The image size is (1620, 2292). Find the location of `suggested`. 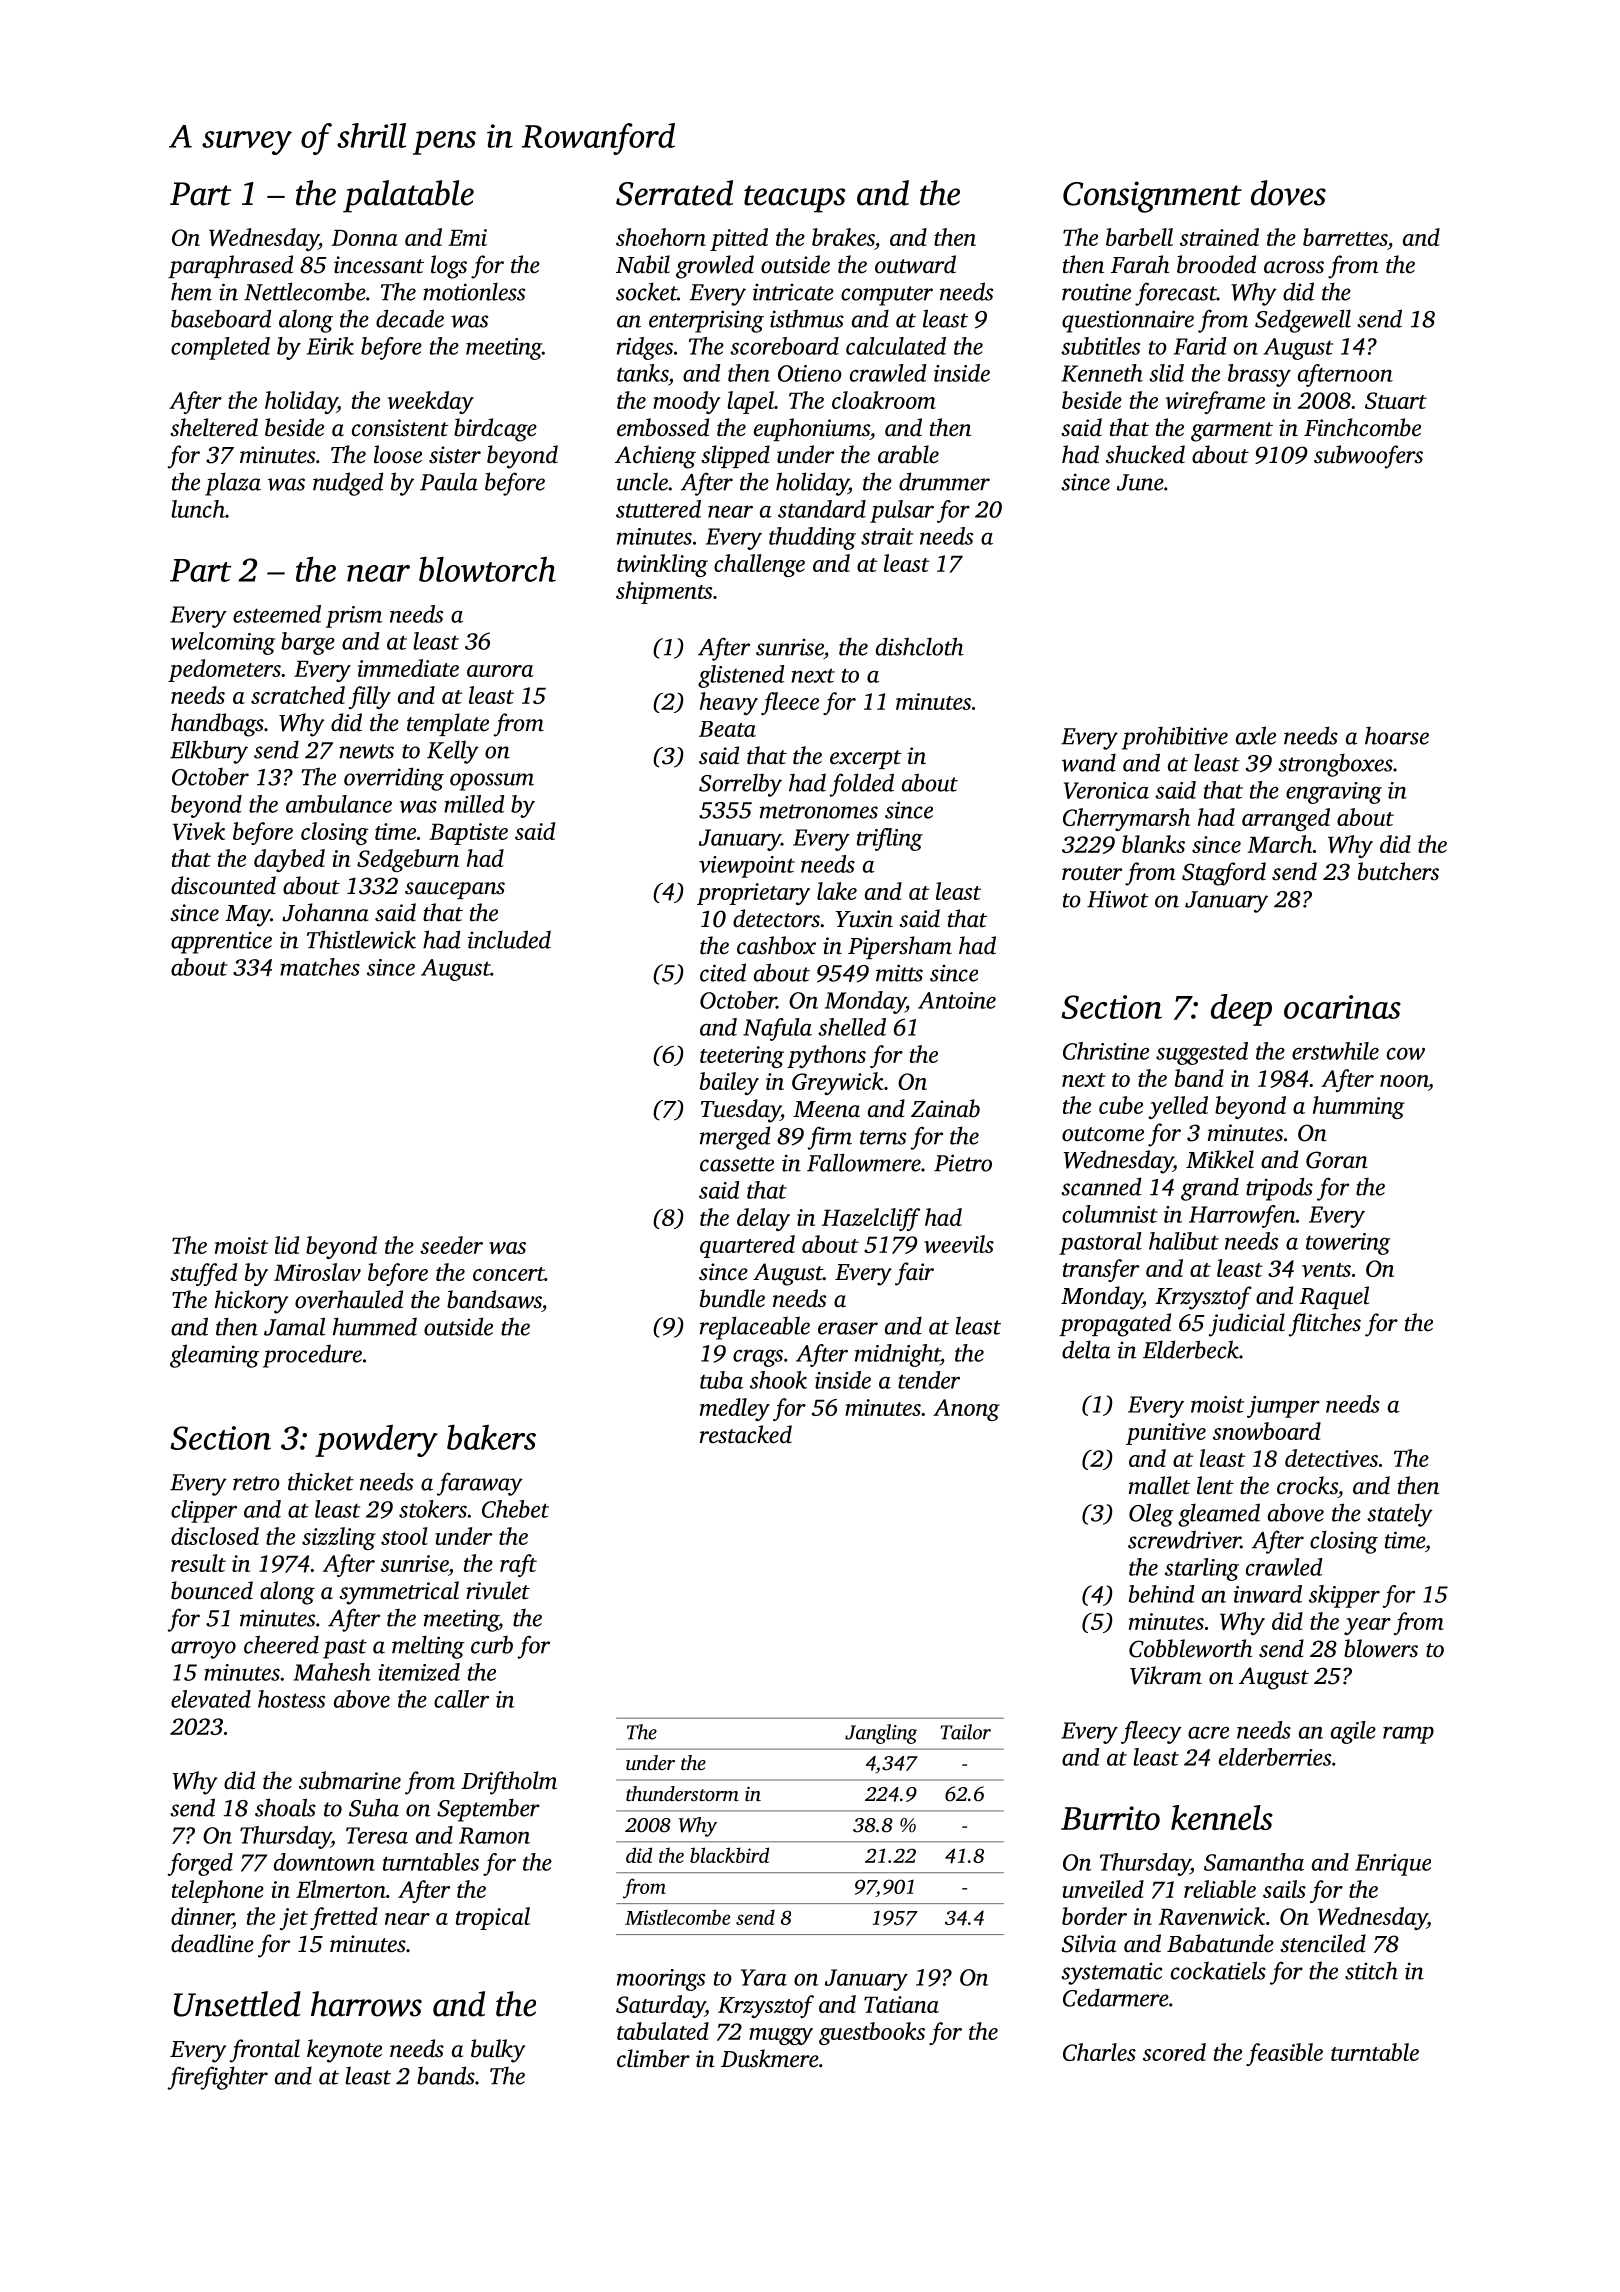

suggested is located at coordinates (1202, 1053).
